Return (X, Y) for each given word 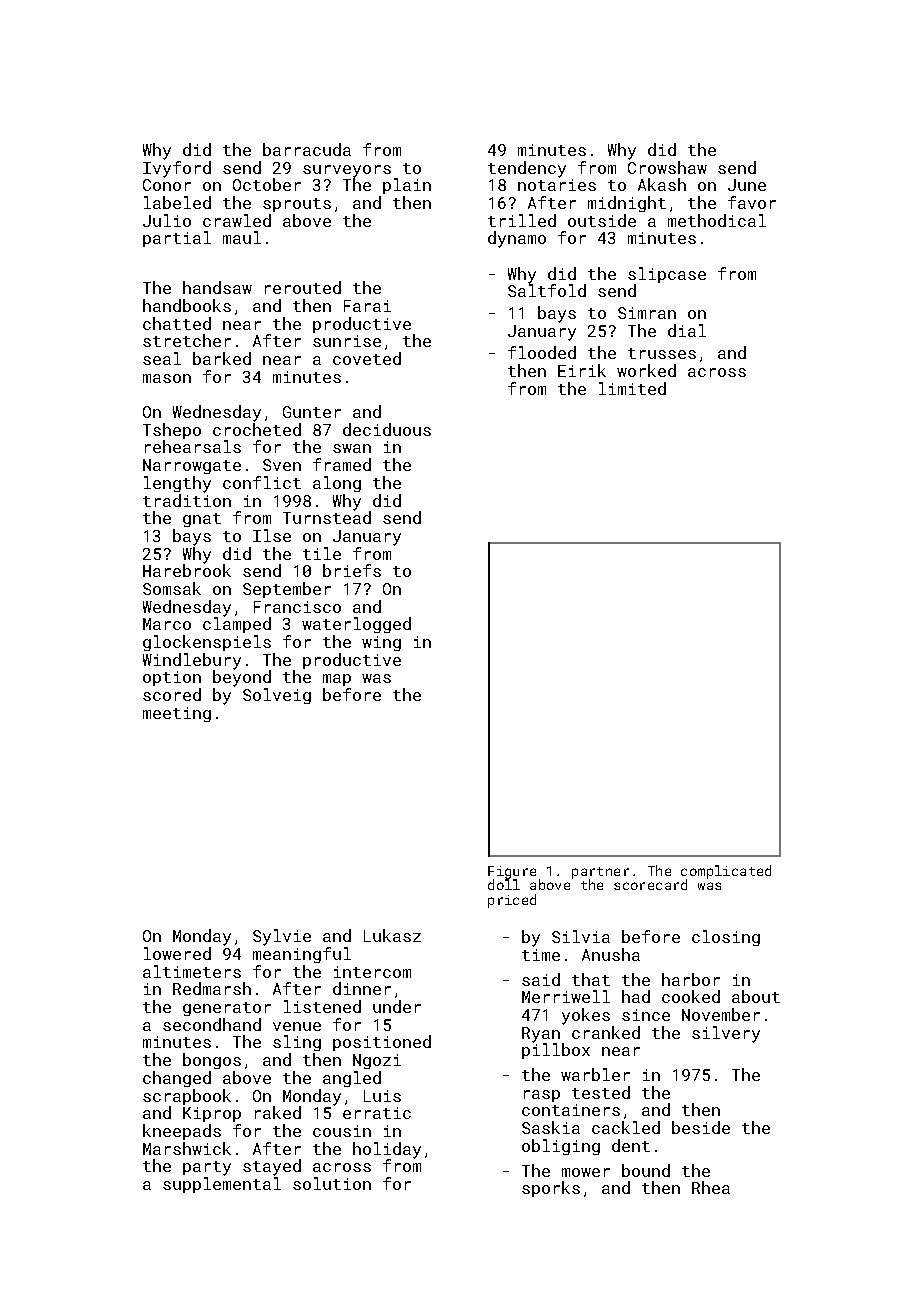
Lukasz (392, 935)
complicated (726, 872)
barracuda (307, 149)
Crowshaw (667, 167)
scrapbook (187, 1097)
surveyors (347, 171)
